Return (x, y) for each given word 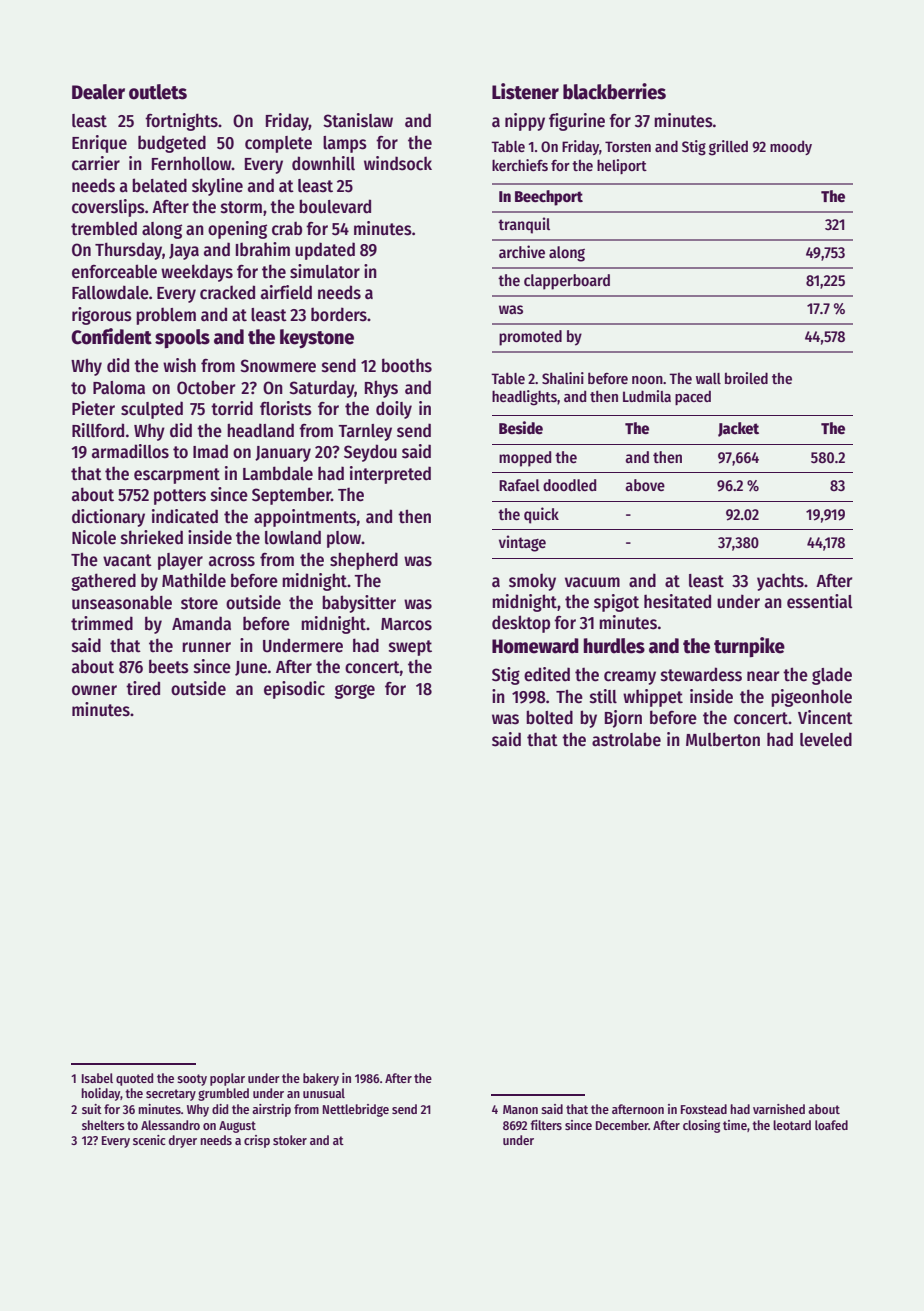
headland (260, 430)
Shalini (563, 378)
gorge (355, 691)
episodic (294, 690)
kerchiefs (520, 165)
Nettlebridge (356, 1110)
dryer (183, 1141)
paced (693, 397)
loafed (831, 1125)
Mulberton (723, 739)
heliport (622, 166)
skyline (217, 187)
